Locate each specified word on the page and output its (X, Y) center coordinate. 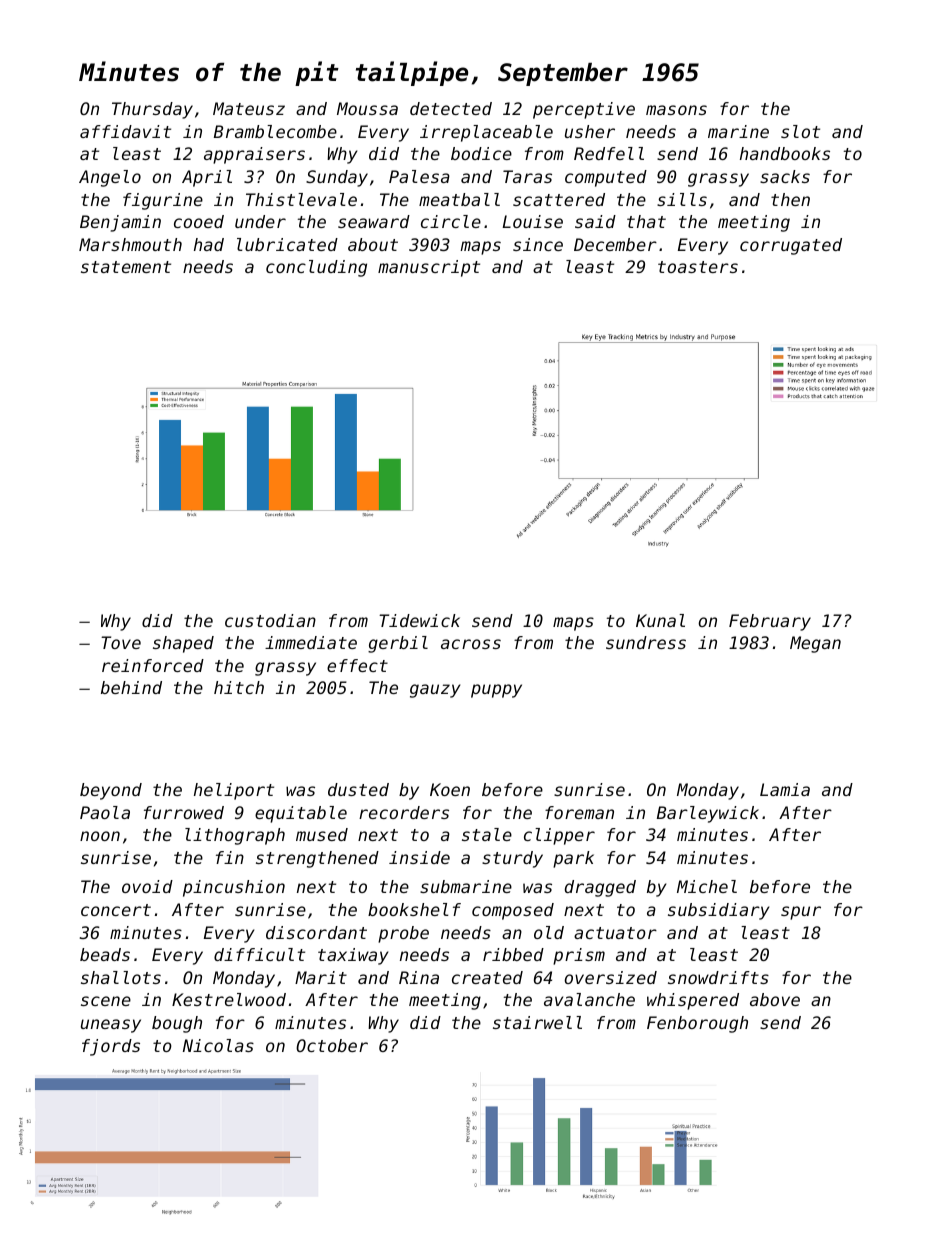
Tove (121, 642)
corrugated (791, 246)
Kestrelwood (229, 999)
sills (682, 199)
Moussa (367, 108)
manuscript (429, 268)
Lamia (785, 789)
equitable (301, 814)
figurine (163, 201)
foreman (579, 812)
